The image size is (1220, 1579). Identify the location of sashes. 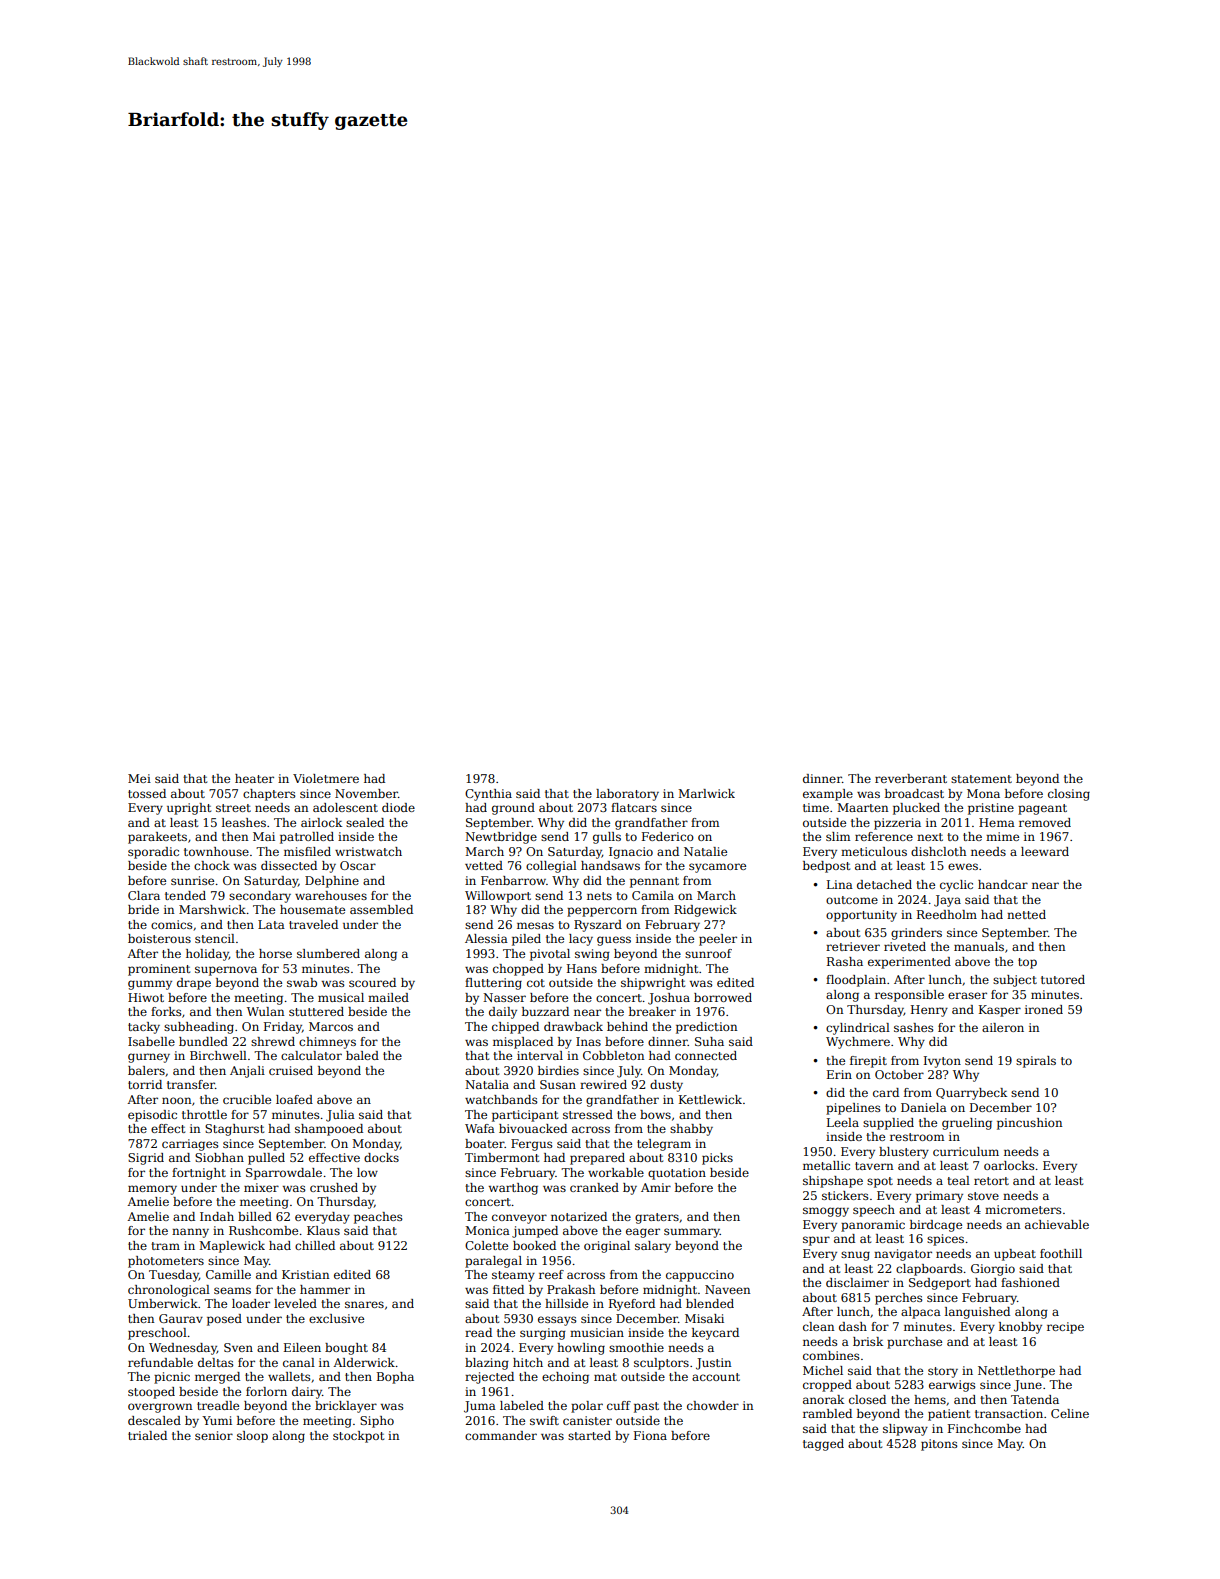
(913, 1027).
